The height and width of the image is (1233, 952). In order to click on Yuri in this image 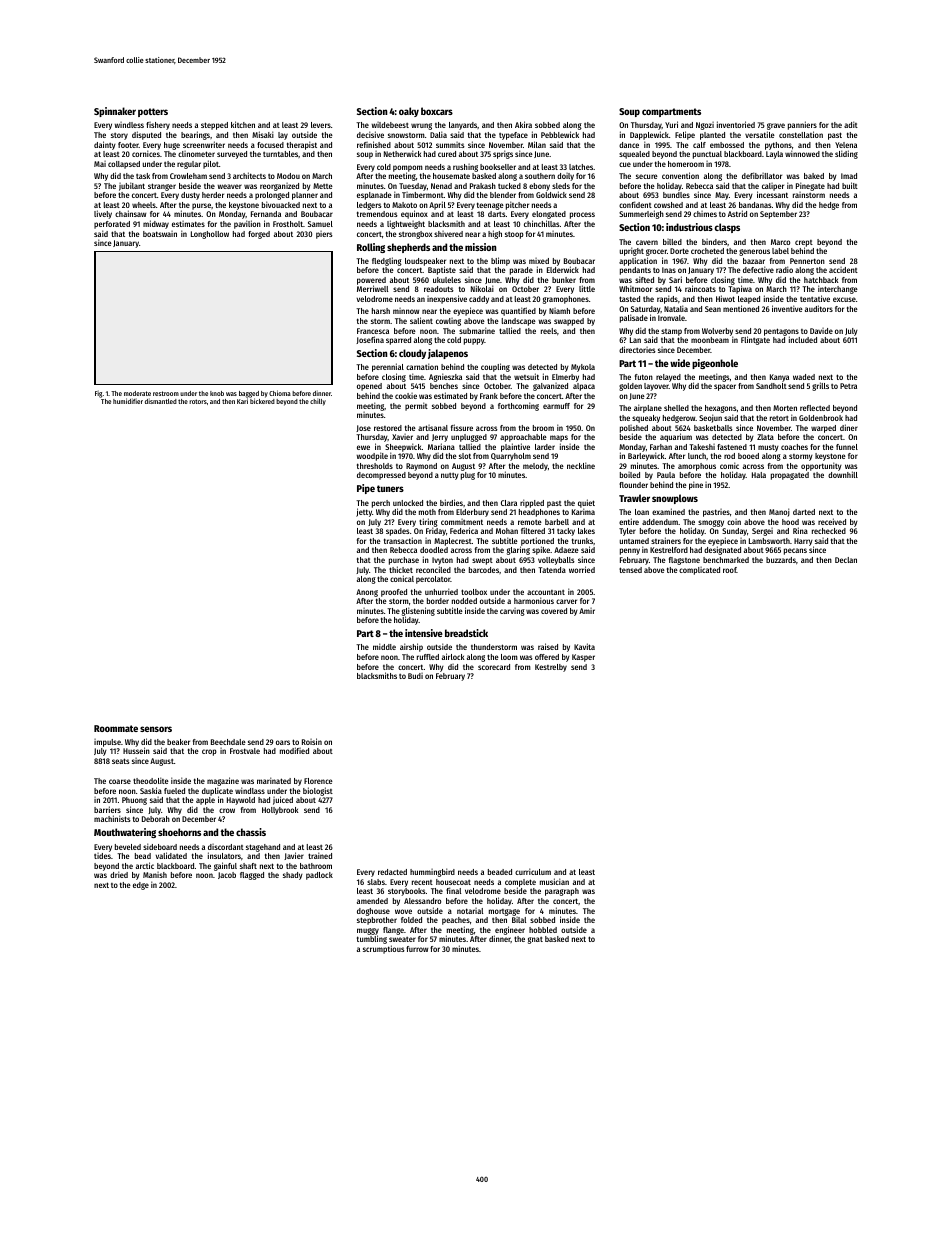, I will do `click(671, 124)`.
